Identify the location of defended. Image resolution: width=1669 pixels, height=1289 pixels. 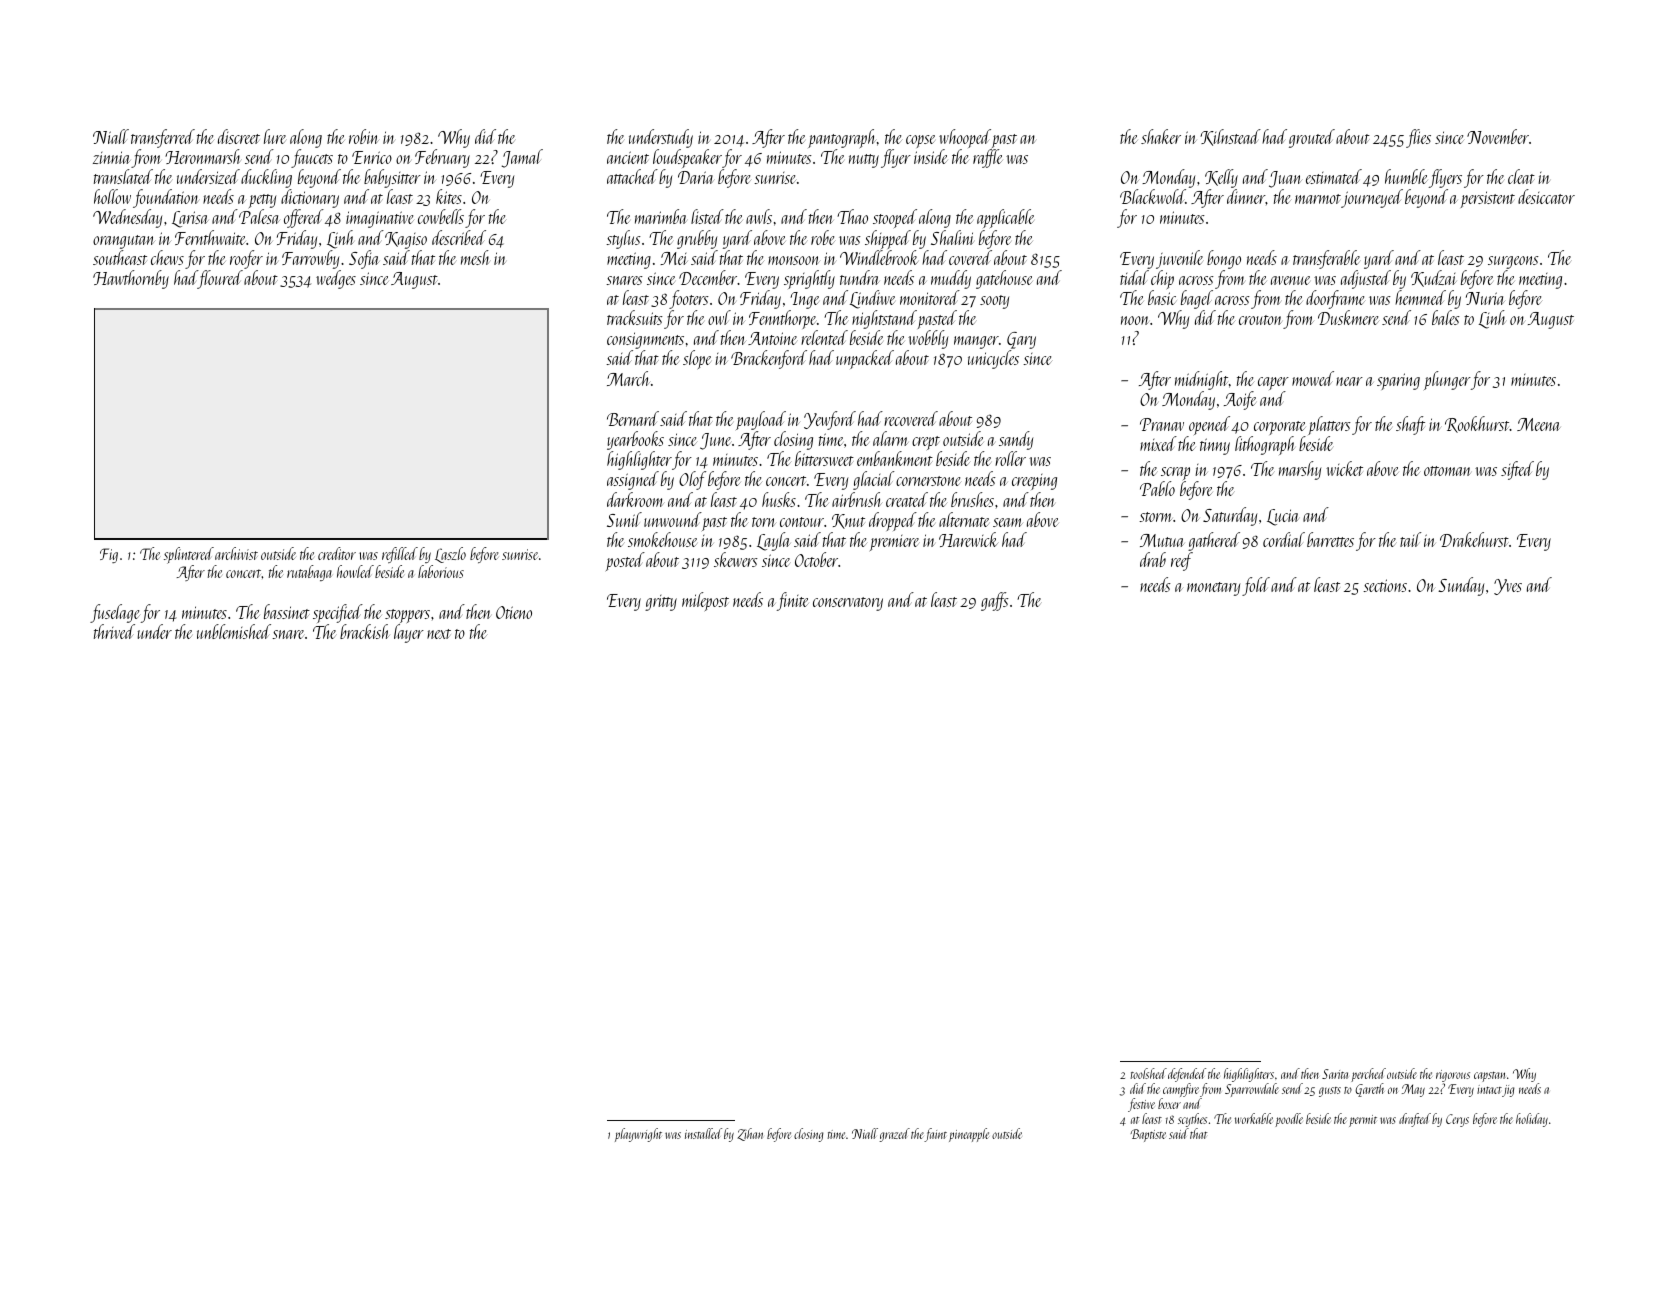
(1187, 1075).
